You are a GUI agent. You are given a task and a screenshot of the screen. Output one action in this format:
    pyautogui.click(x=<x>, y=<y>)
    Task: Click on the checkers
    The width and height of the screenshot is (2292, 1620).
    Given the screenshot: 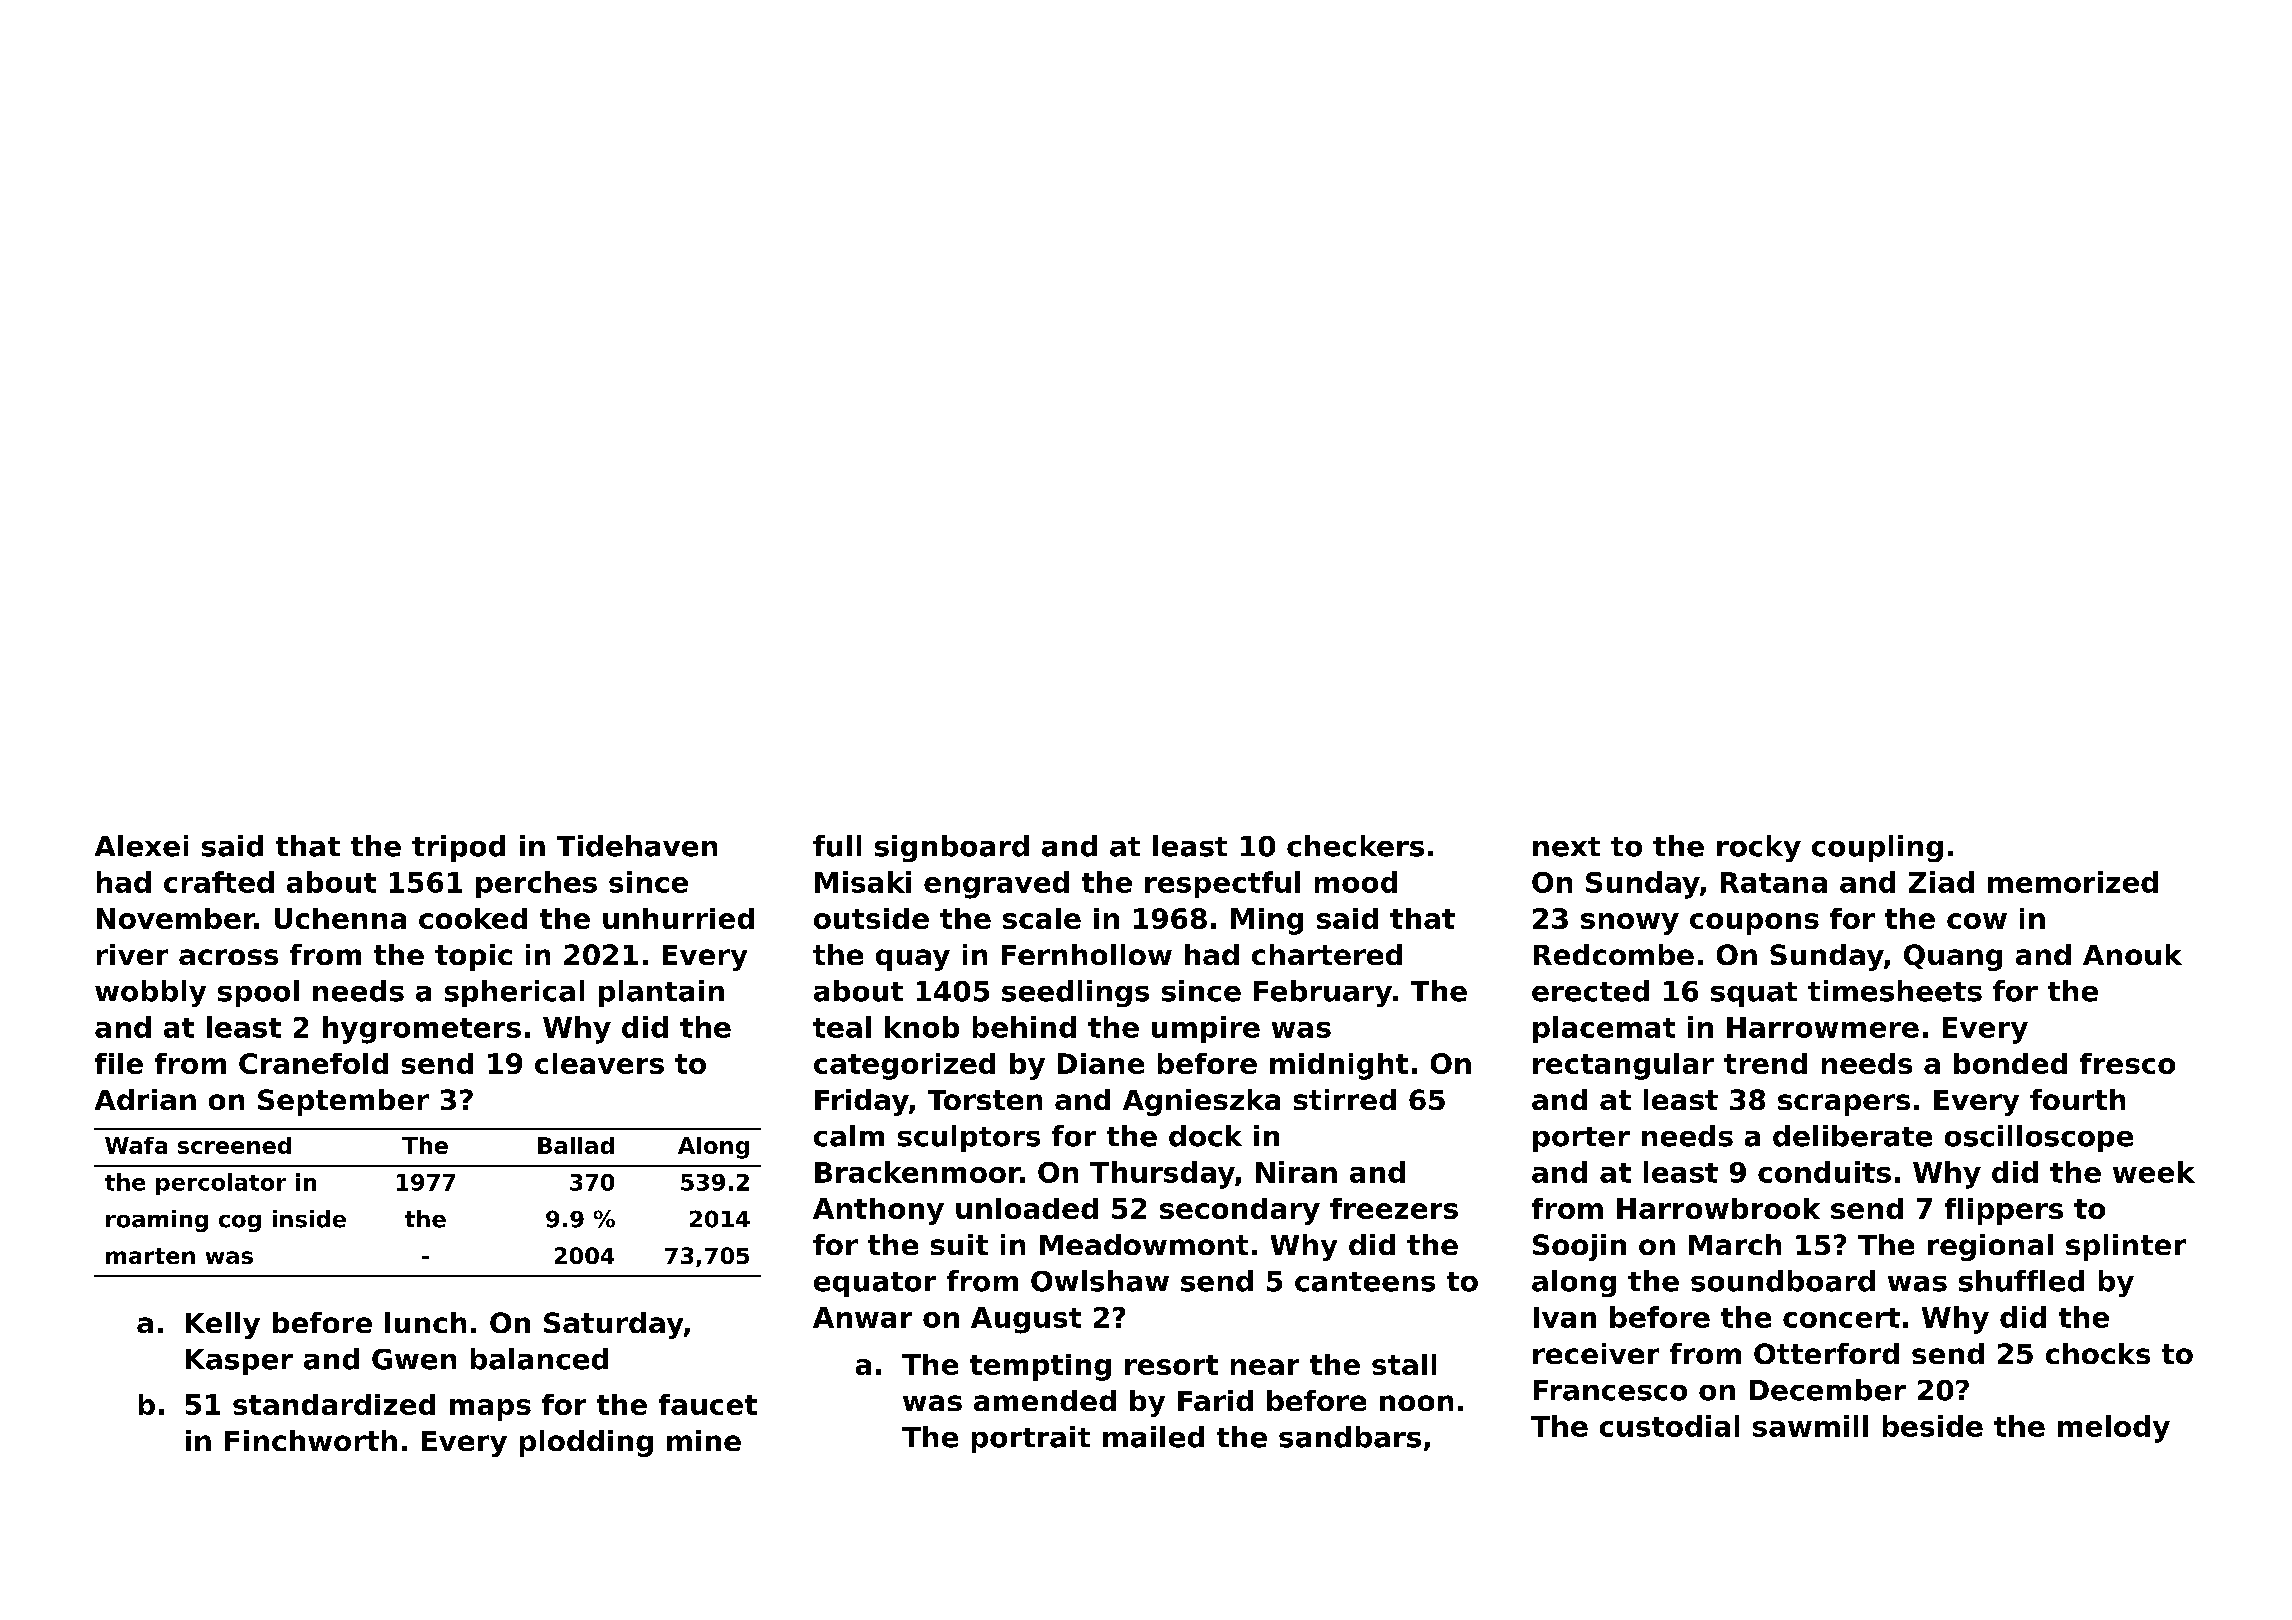 What is the action you would take?
    pyautogui.click(x=1355, y=846)
